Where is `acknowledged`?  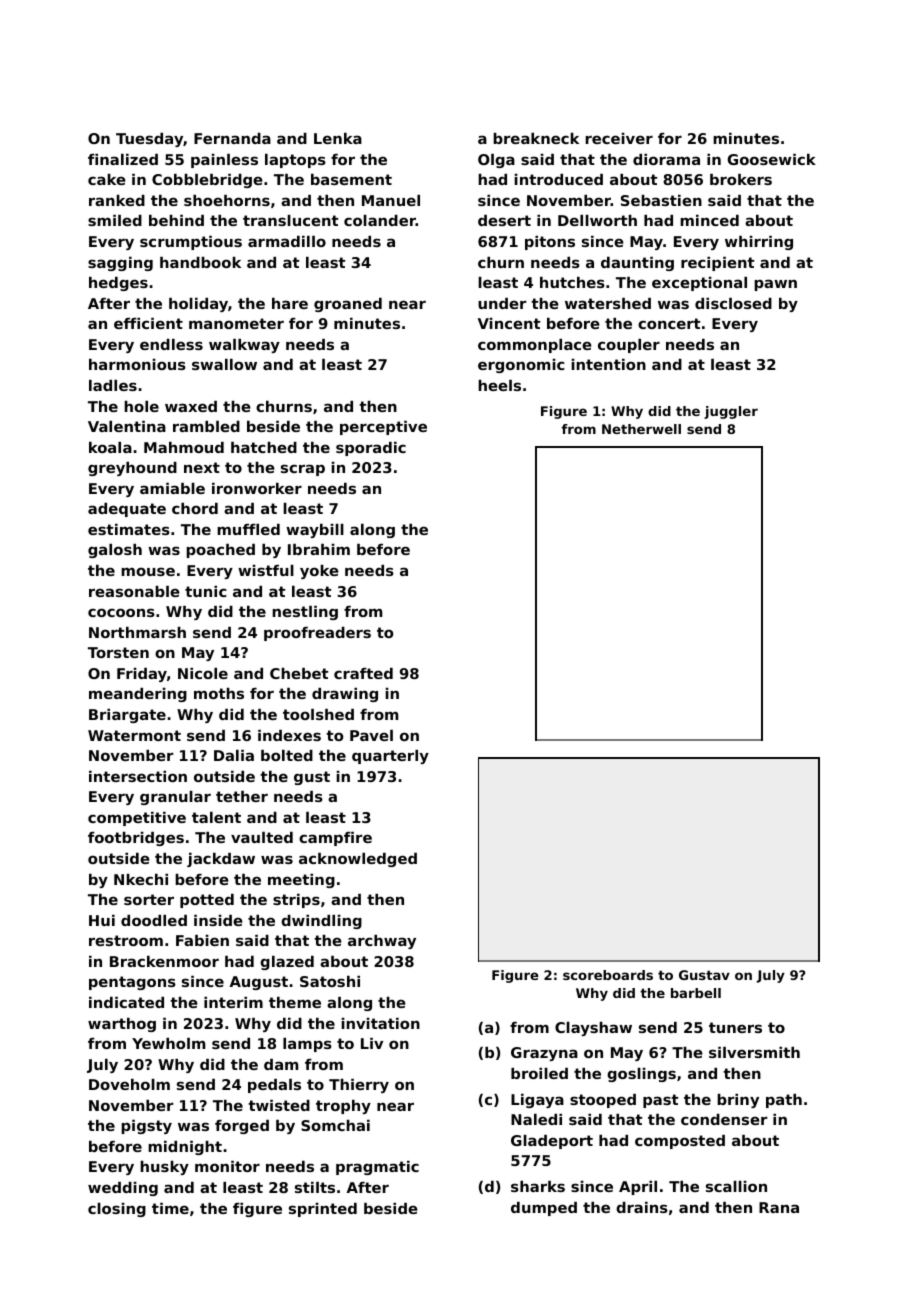 acknowledged is located at coordinates (358, 860).
